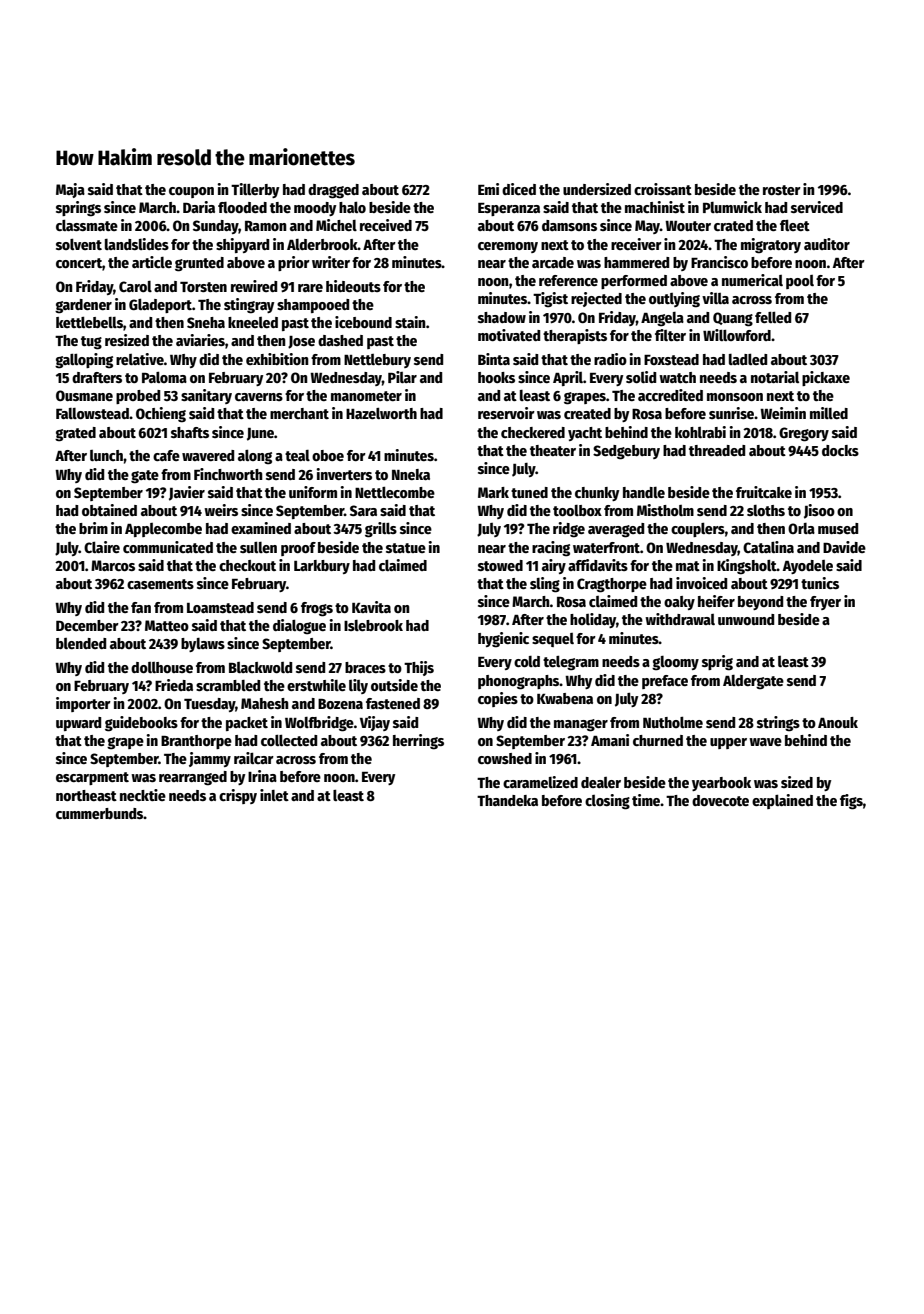  I want to click on figs, so click(851, 802).
